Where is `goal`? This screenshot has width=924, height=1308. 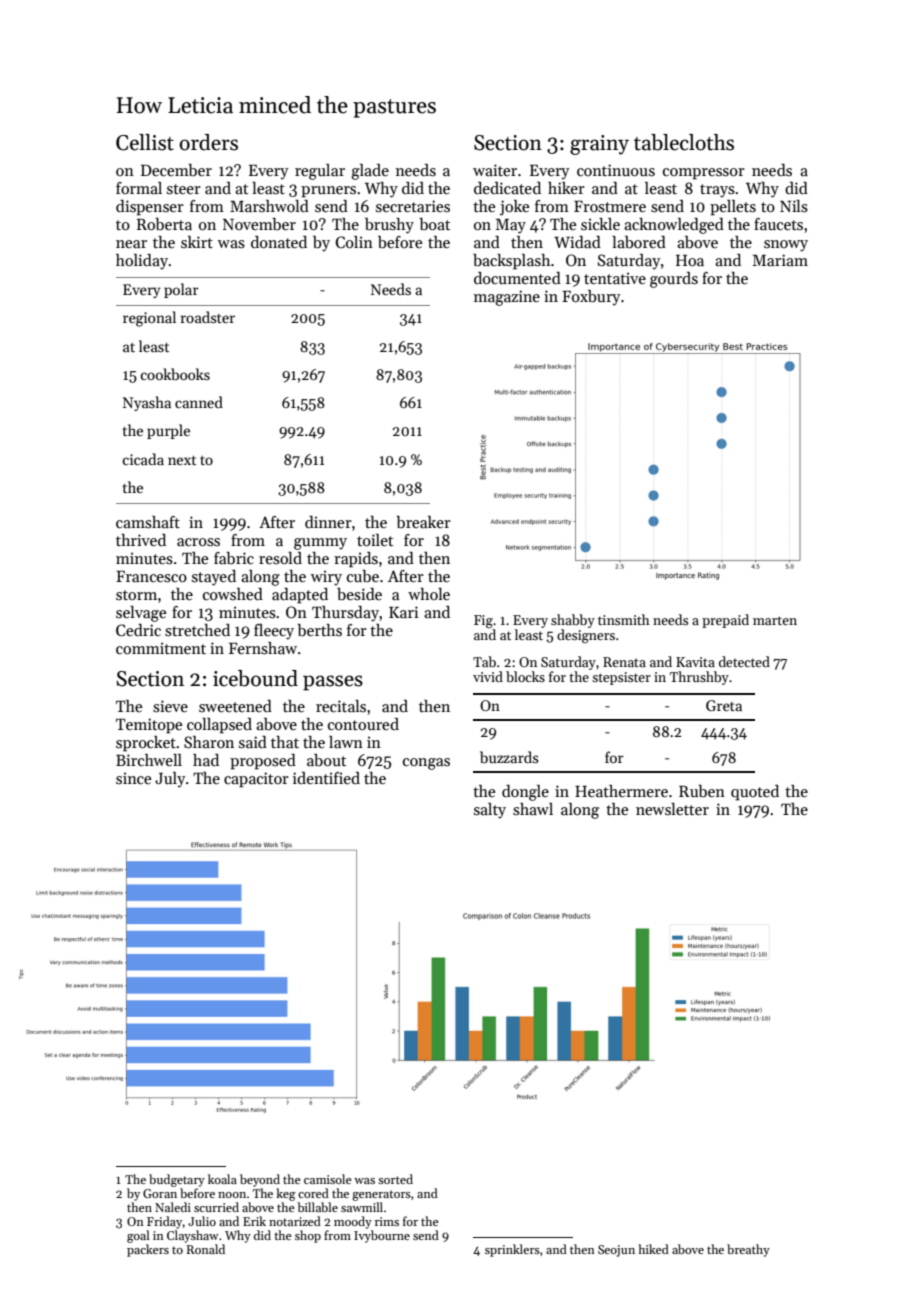
goal is located at coordinates (138, 1236).
